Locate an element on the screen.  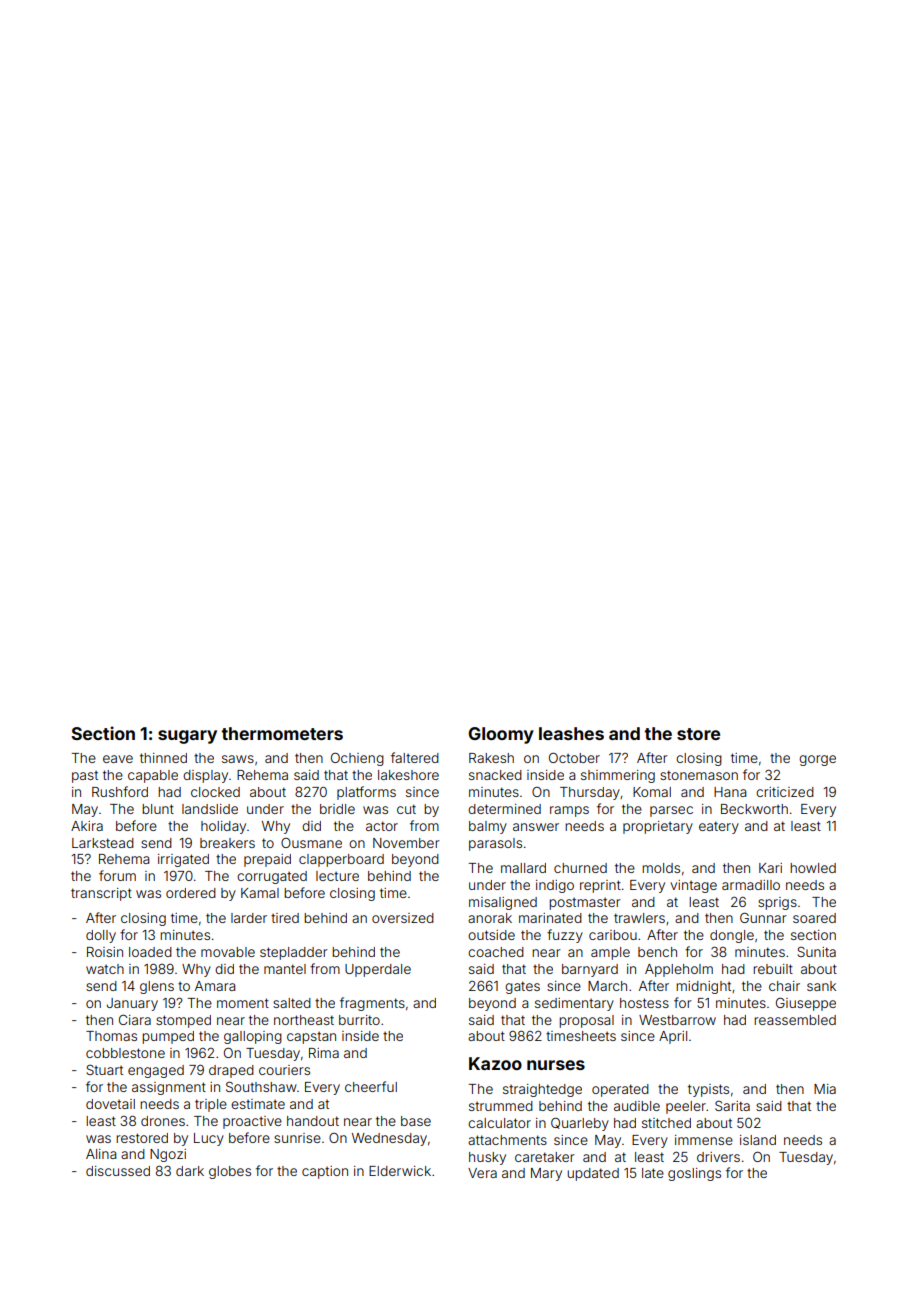
ordered is located at coordinates (191, 893).
